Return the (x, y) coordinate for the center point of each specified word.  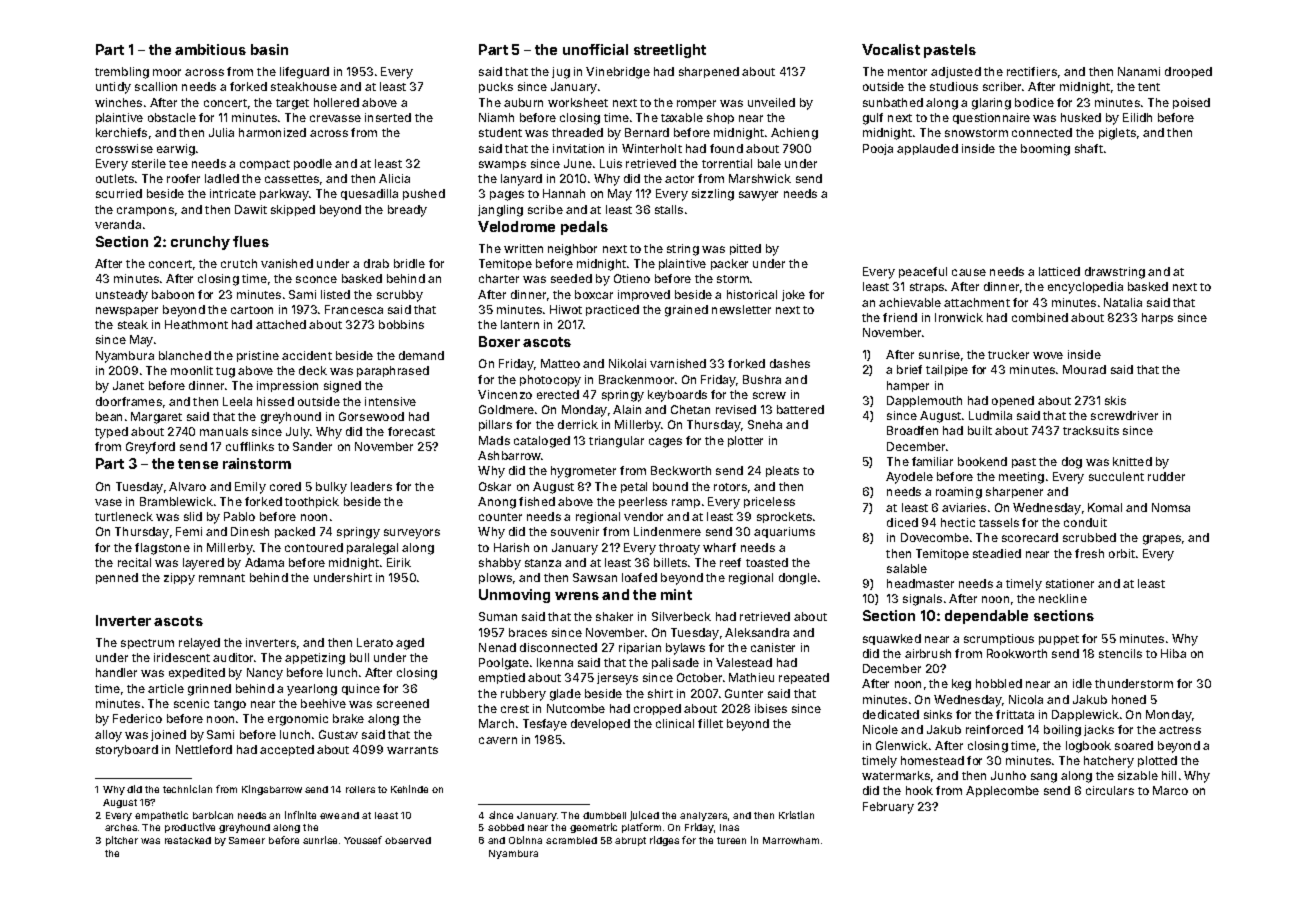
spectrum (147, 644)
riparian (640, 648)
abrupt (630, 841)
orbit (1122, 553)
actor (679, 179)
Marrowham (791, 840)
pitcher (122, 841)
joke (793, 295)
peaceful (923, 272)
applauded (927, 149)
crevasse (335, 118)
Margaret (156, 418)
